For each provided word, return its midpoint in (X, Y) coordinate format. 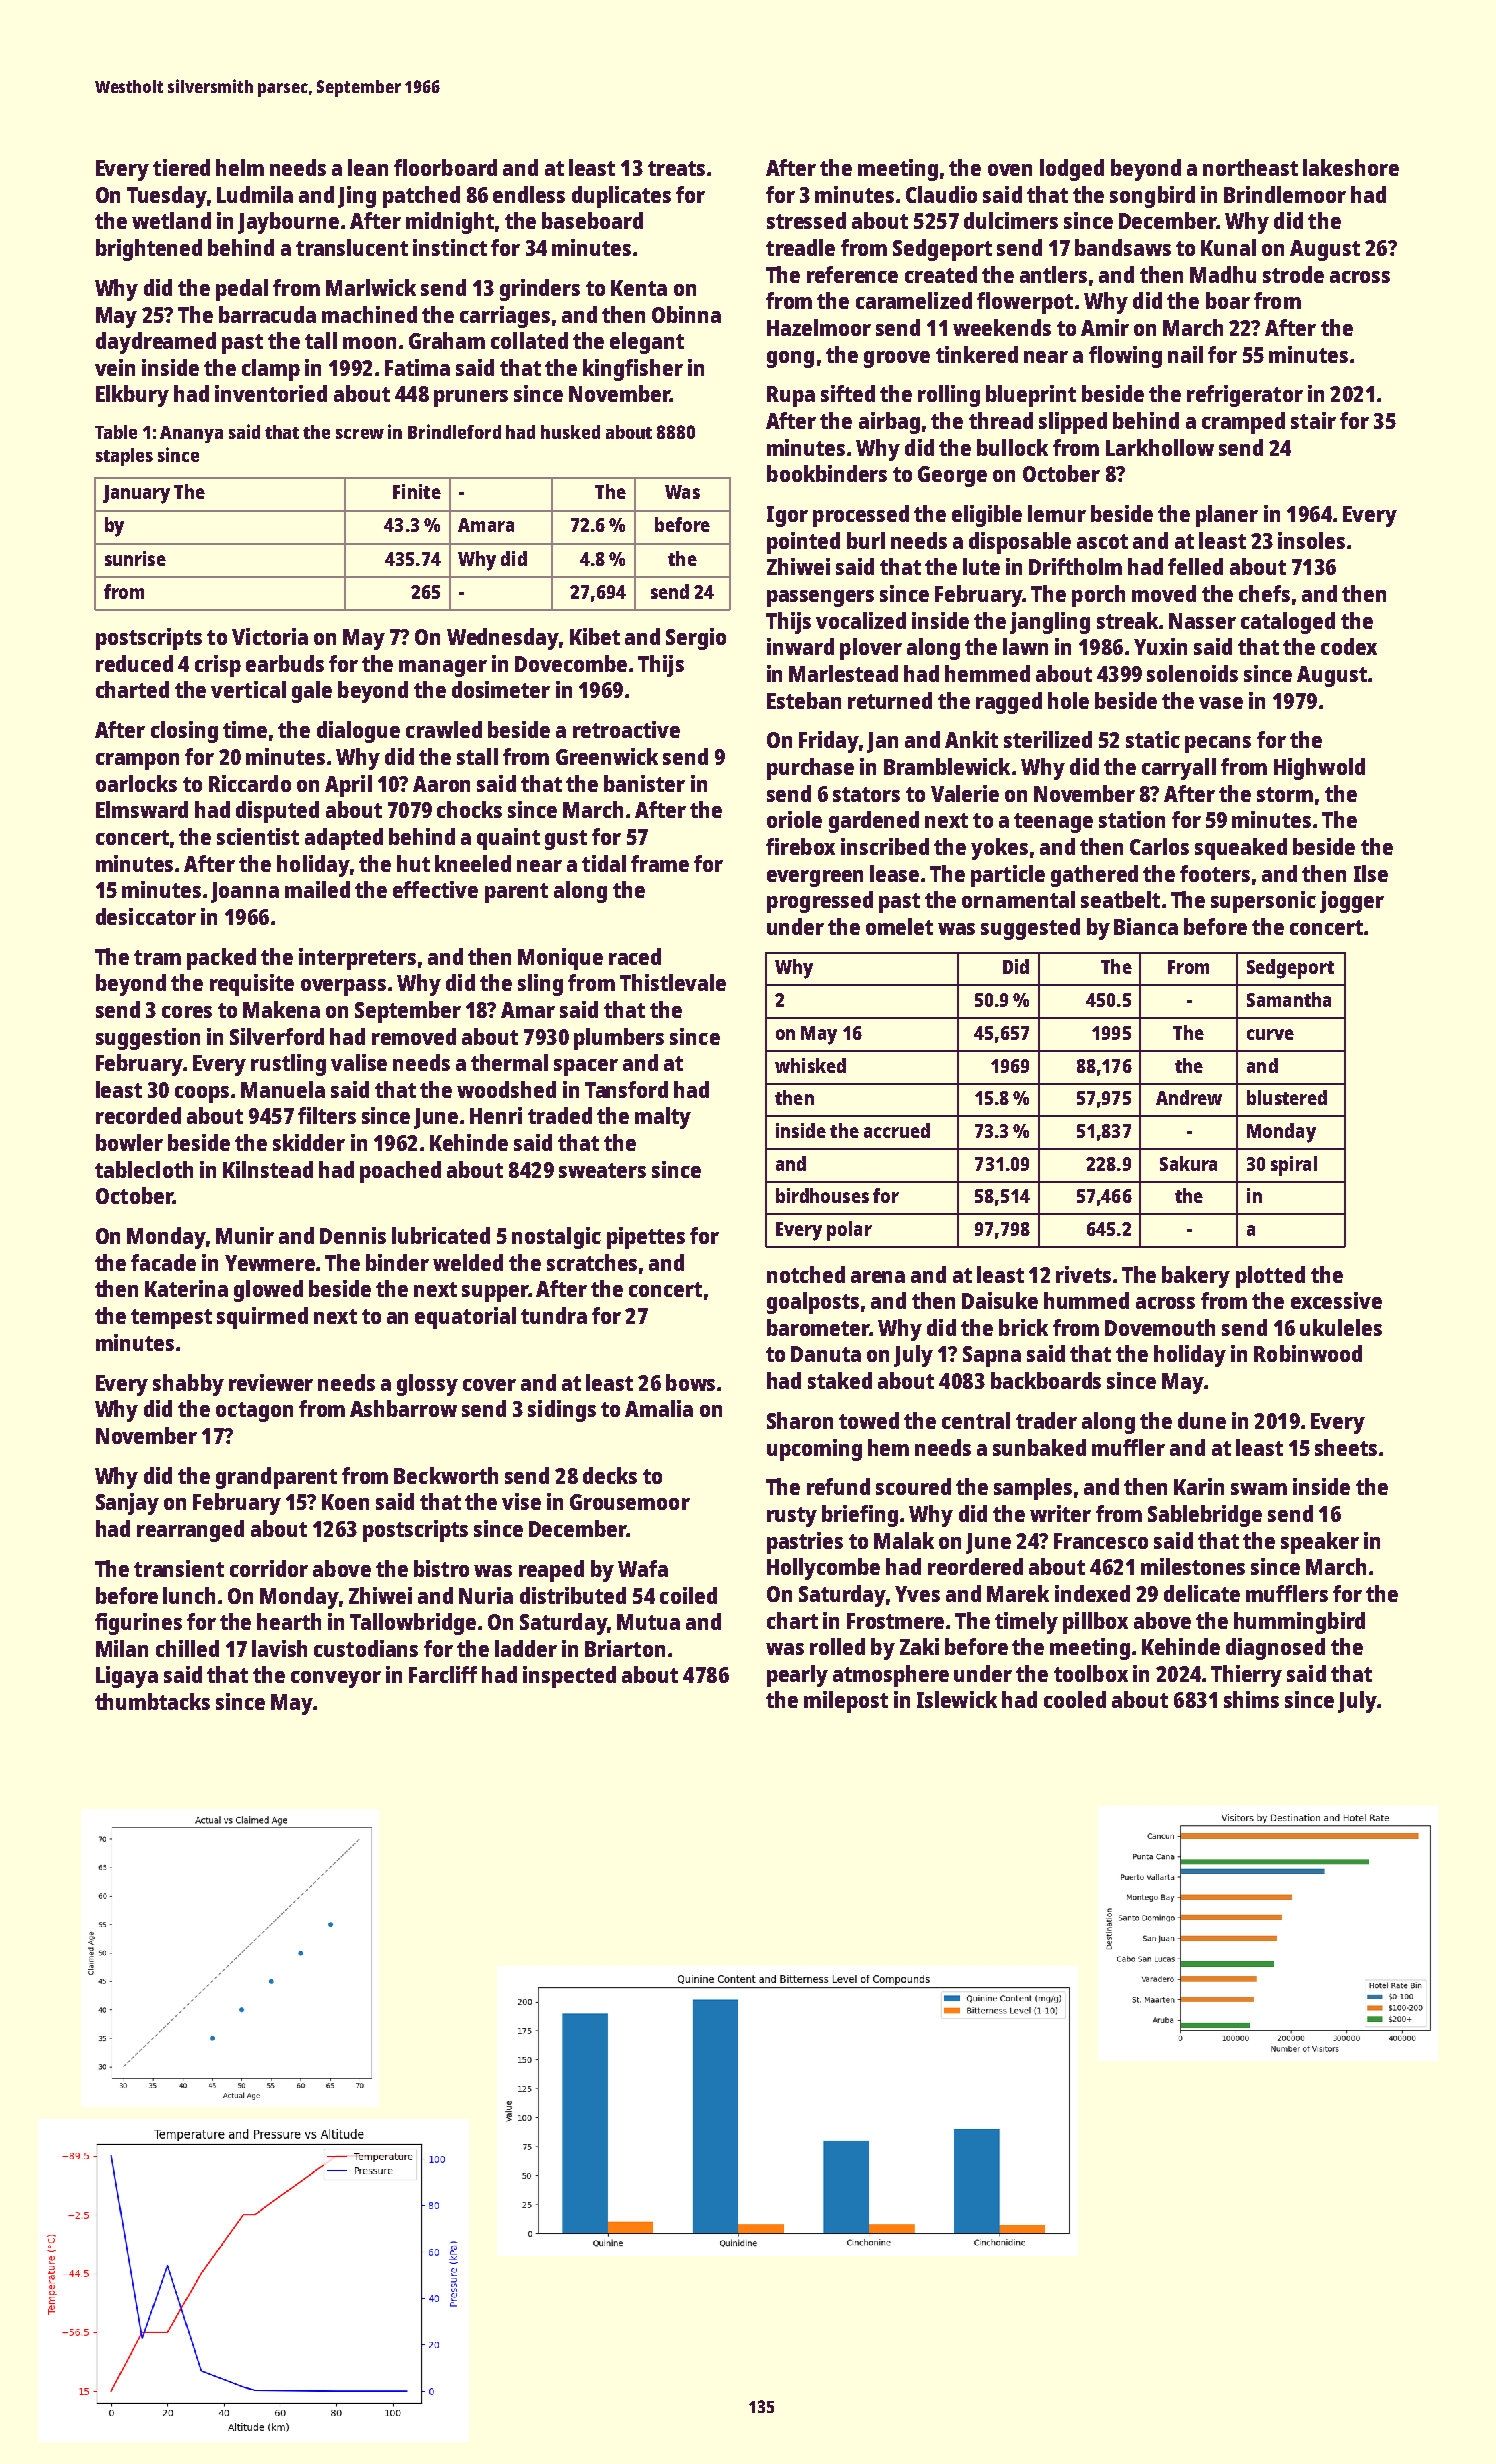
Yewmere (270, 1263)
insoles (1311, 540)
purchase (810, 769)
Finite (417, 491)
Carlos (1159, 846)
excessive (1336, 1300)
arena (878, 1277)
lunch (189, 1595)
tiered (181, 167)
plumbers (619, 1039)
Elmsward (142, 809)
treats (676, 168)
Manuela (283, 1089)
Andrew (1189, 1097)
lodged (1072, 170)
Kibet (595, 636)
